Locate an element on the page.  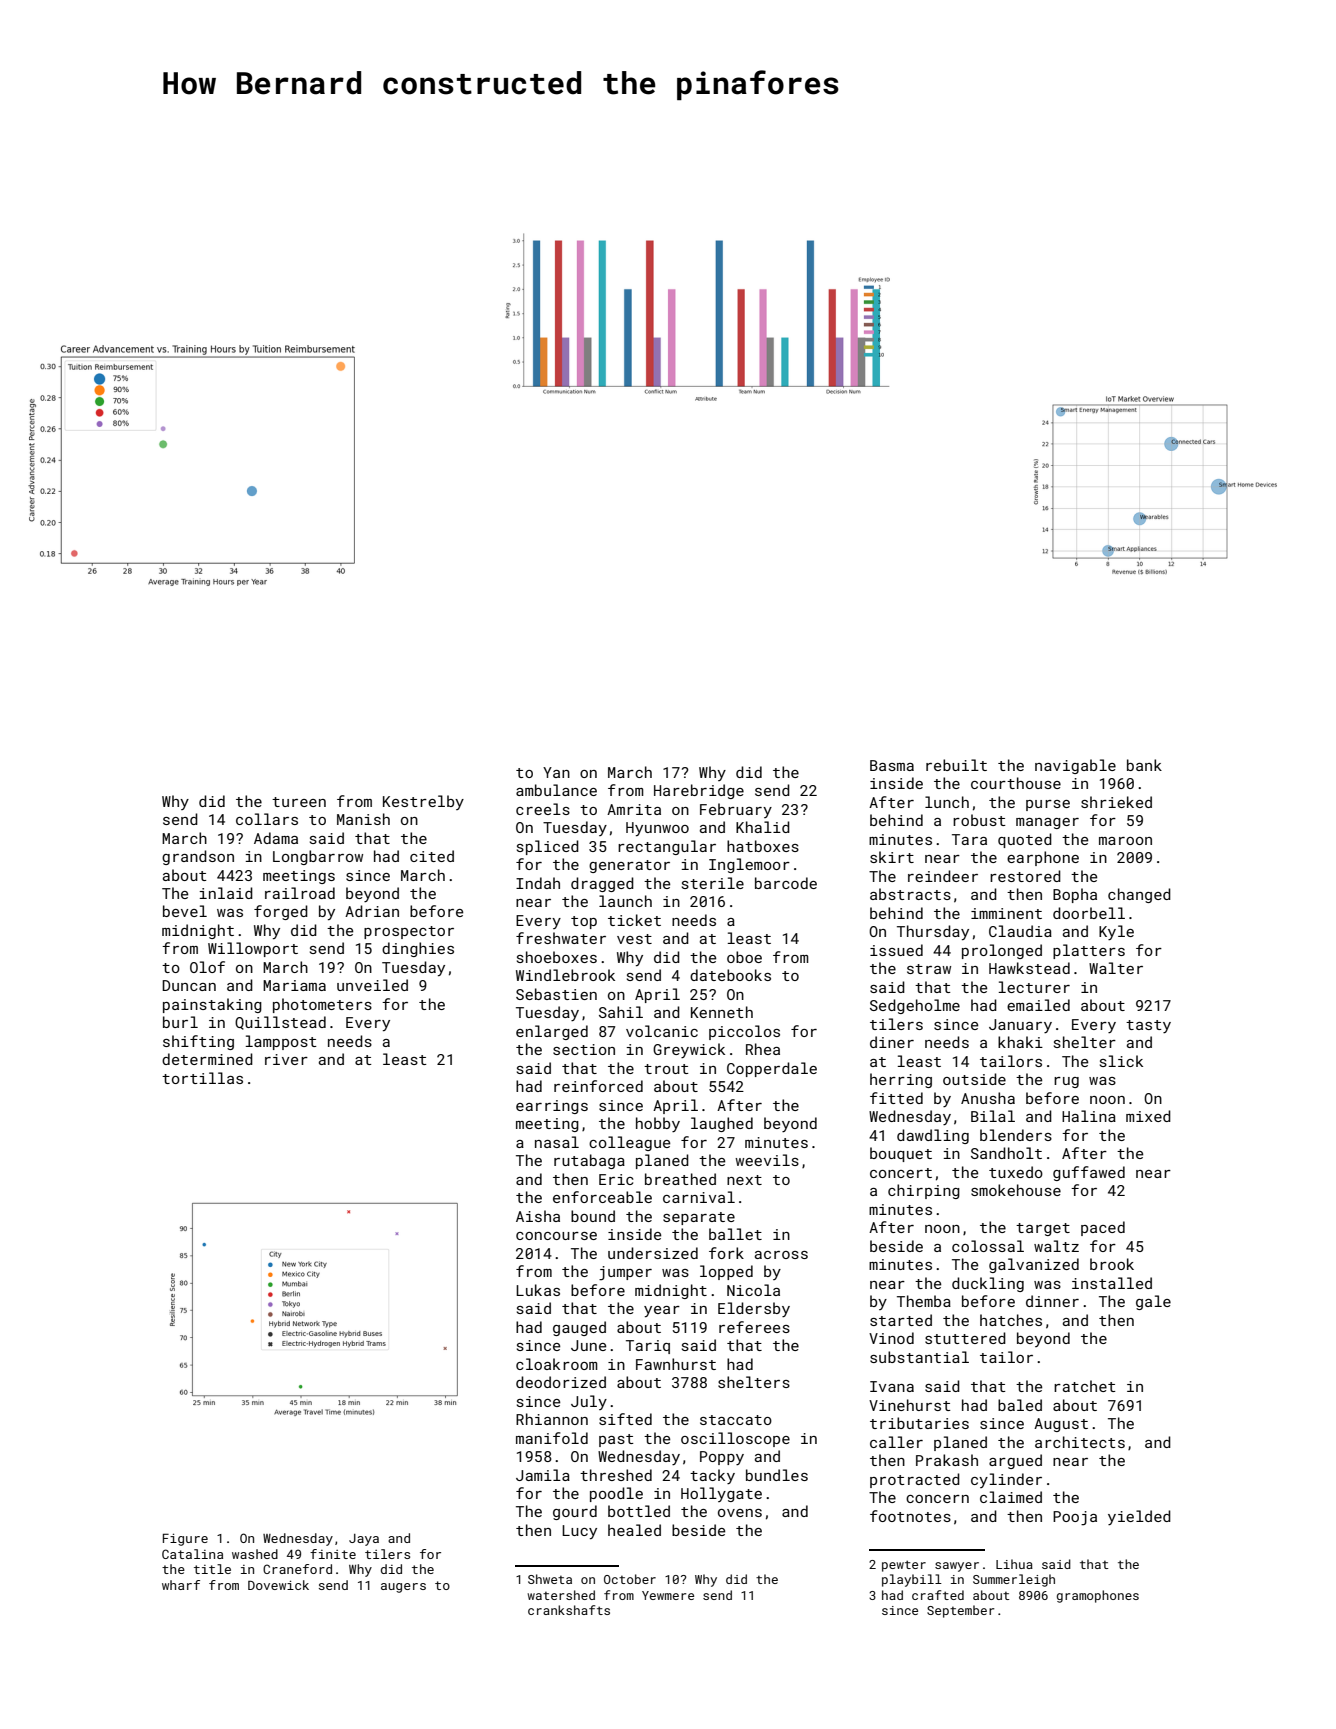
architects is located at coordinates (1080, 1442).
